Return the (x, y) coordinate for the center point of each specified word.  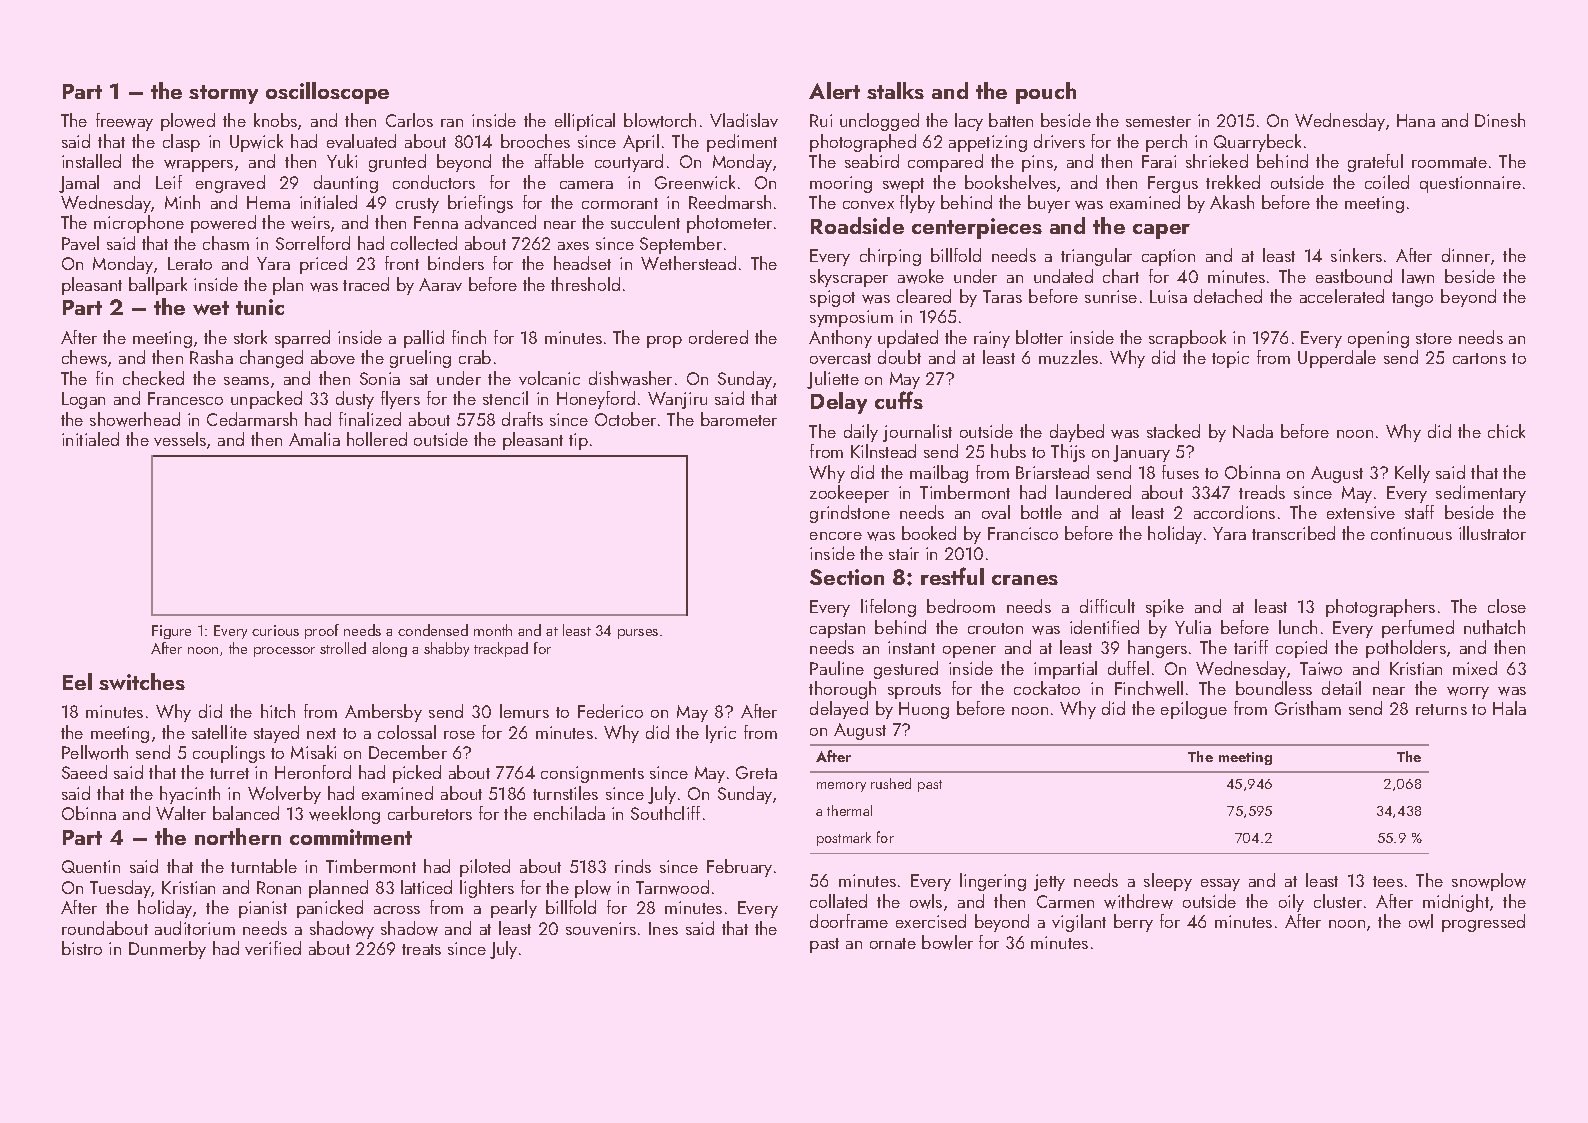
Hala (1509, 708)
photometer (729, 224)
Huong (924, 710)
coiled (1387, 182)
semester (1158, 121)
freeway (124, 122)
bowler (947, 942)
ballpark (158, 286)
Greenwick (695, 182)
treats (421, 949)
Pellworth (95, 752)
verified (273, 948)
